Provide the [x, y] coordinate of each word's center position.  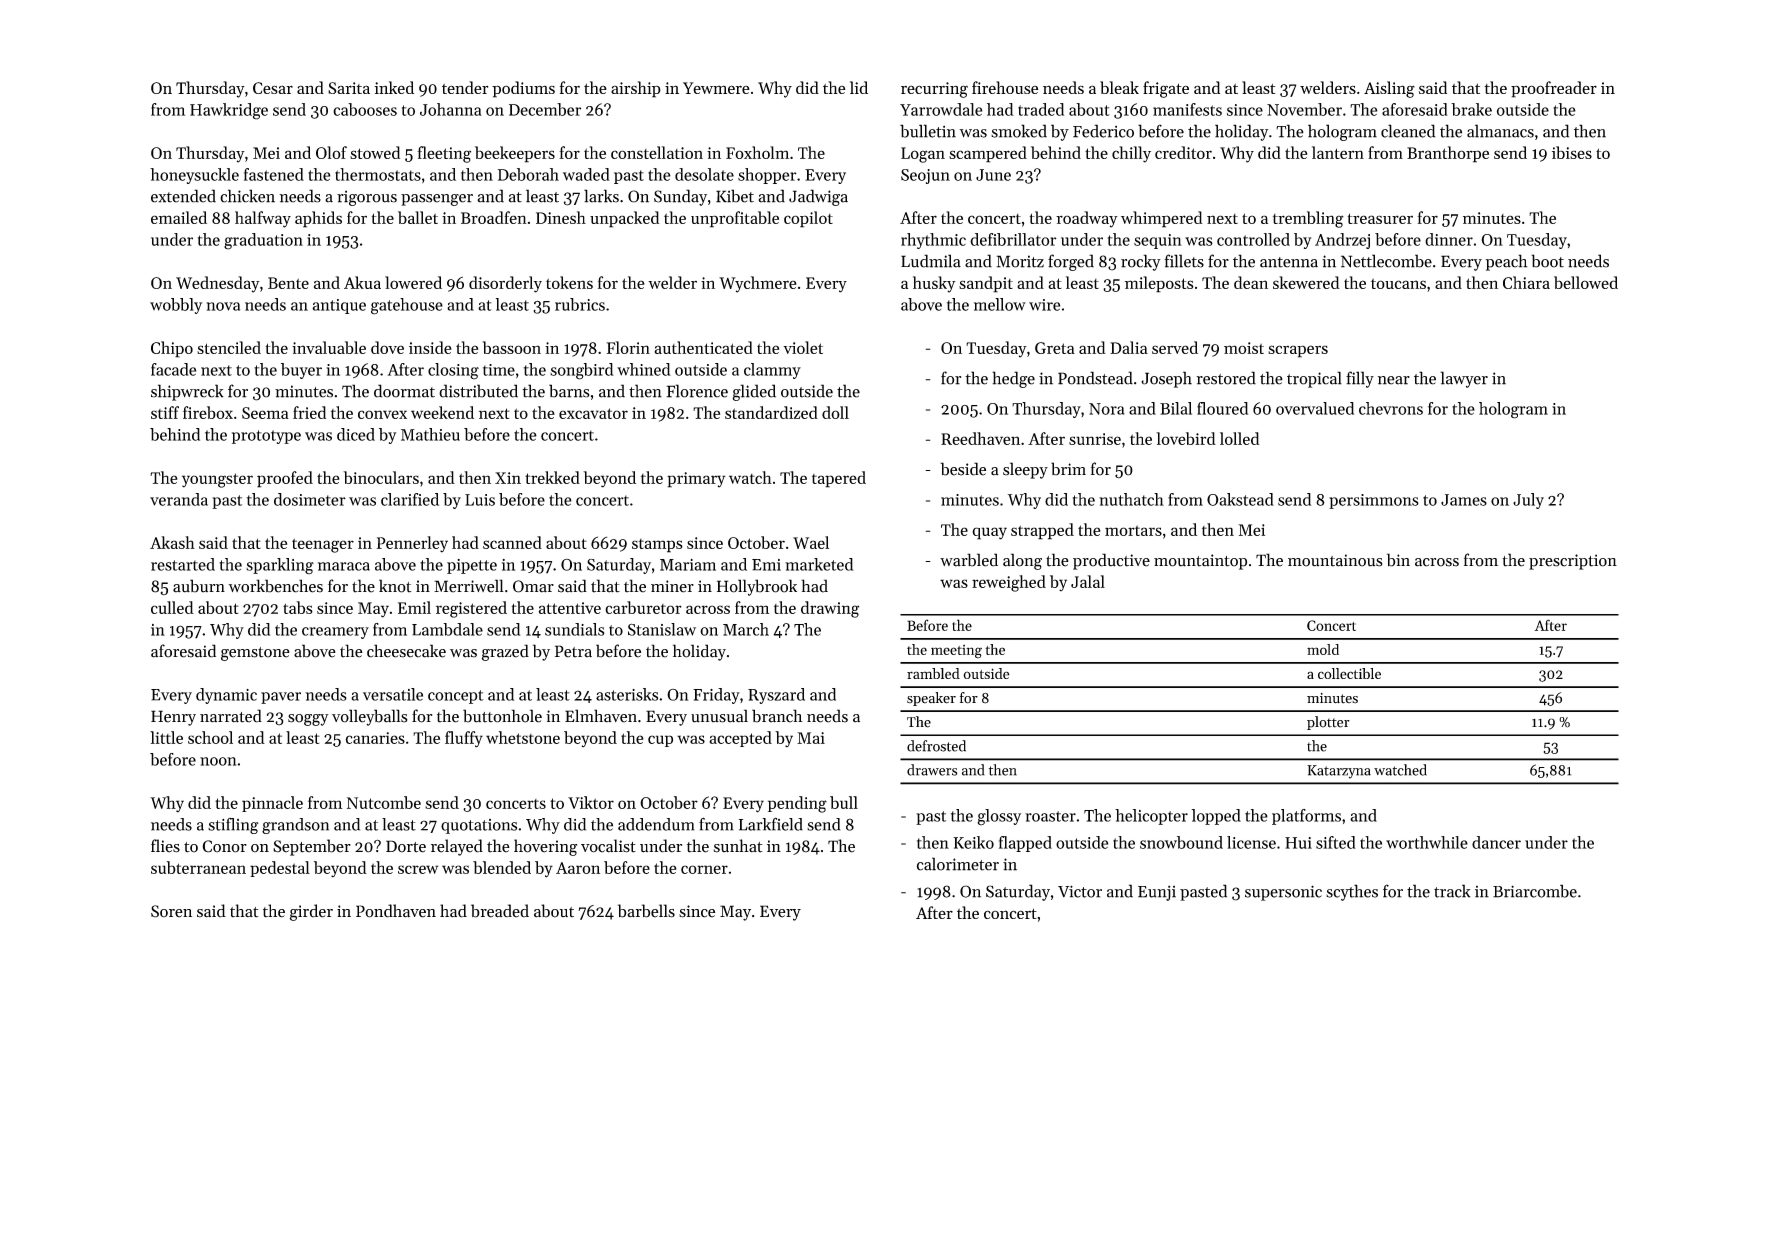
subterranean [198, 867]
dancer [1496, 842]
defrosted [936, 746]
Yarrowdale [941, 109]
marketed [819, 564]
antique [339, 306]
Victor [1080, 891]
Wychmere [758, 284]
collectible [1349, 673]
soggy [308, 720]
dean [1251, 282]
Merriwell [469, 586]
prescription [1573, 562]
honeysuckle [194, 176]
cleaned [1408, 131]
